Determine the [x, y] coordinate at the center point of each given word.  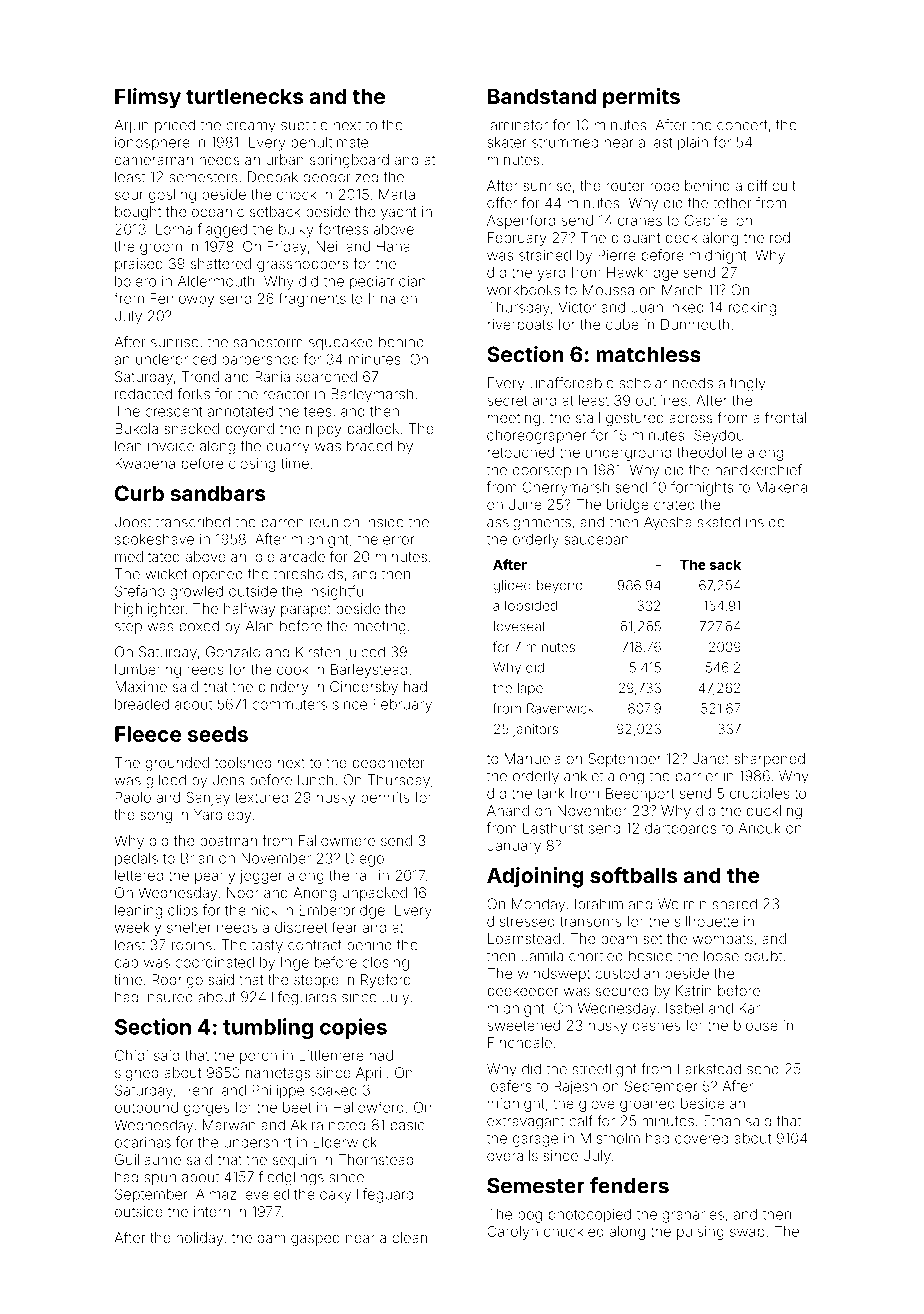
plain [693, 144]
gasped [315, 1239]
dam [271, 1237]
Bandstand [542, 96]
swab [747, 1231]
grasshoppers [302, 265]
